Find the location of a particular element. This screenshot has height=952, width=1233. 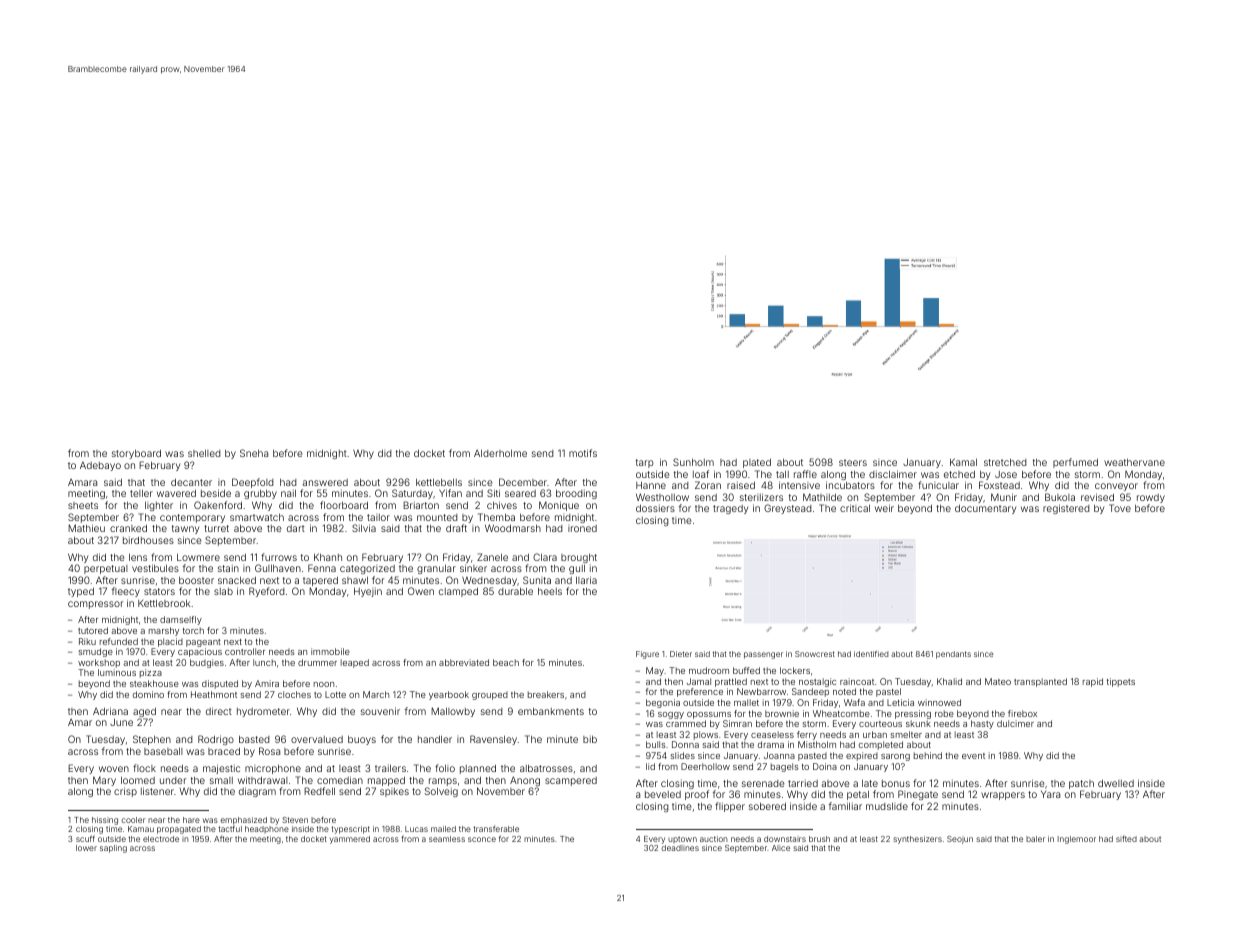

baler is located at coordinates (1035, 839).
